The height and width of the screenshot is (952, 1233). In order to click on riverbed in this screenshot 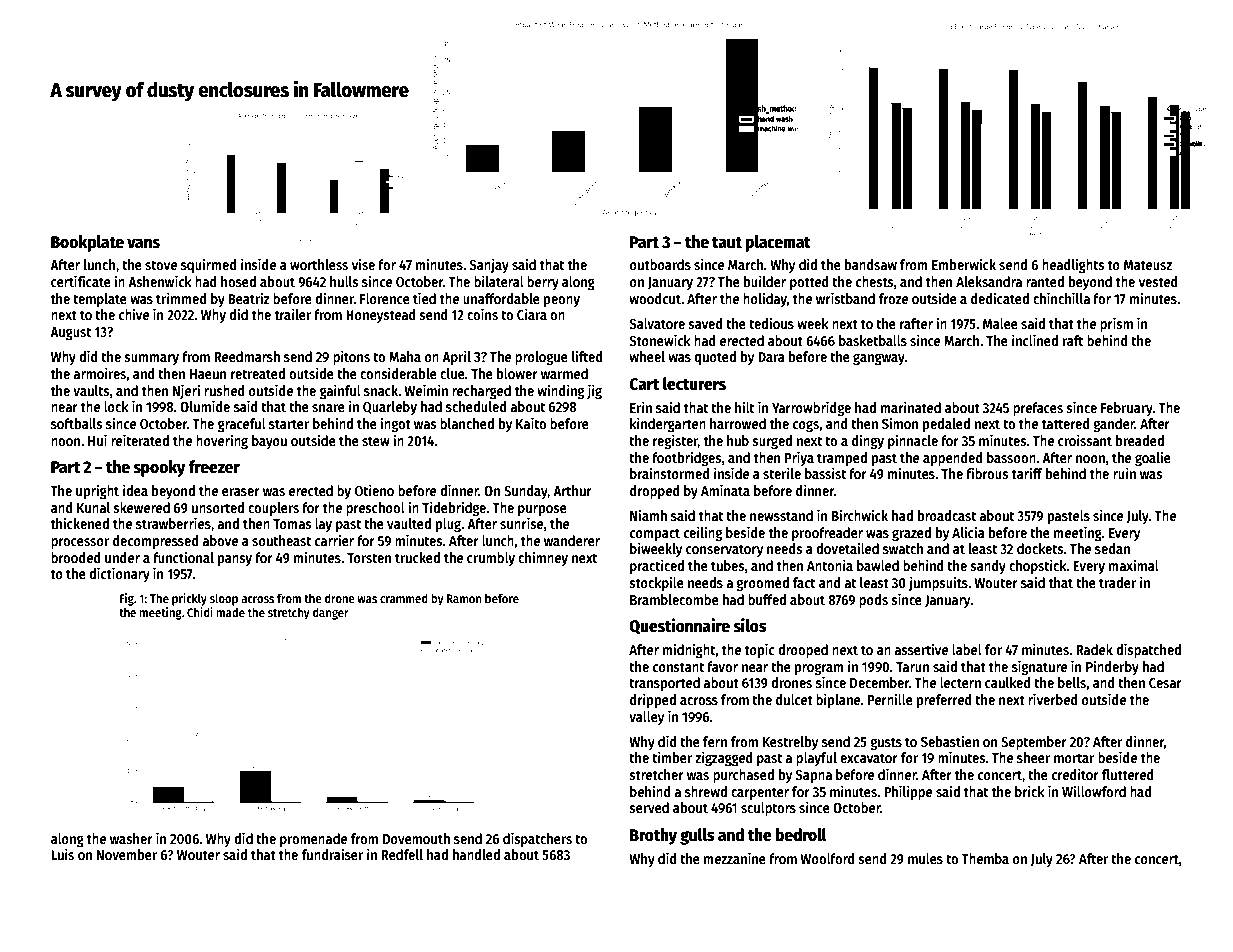, I will do `click(1053, 699)`.
